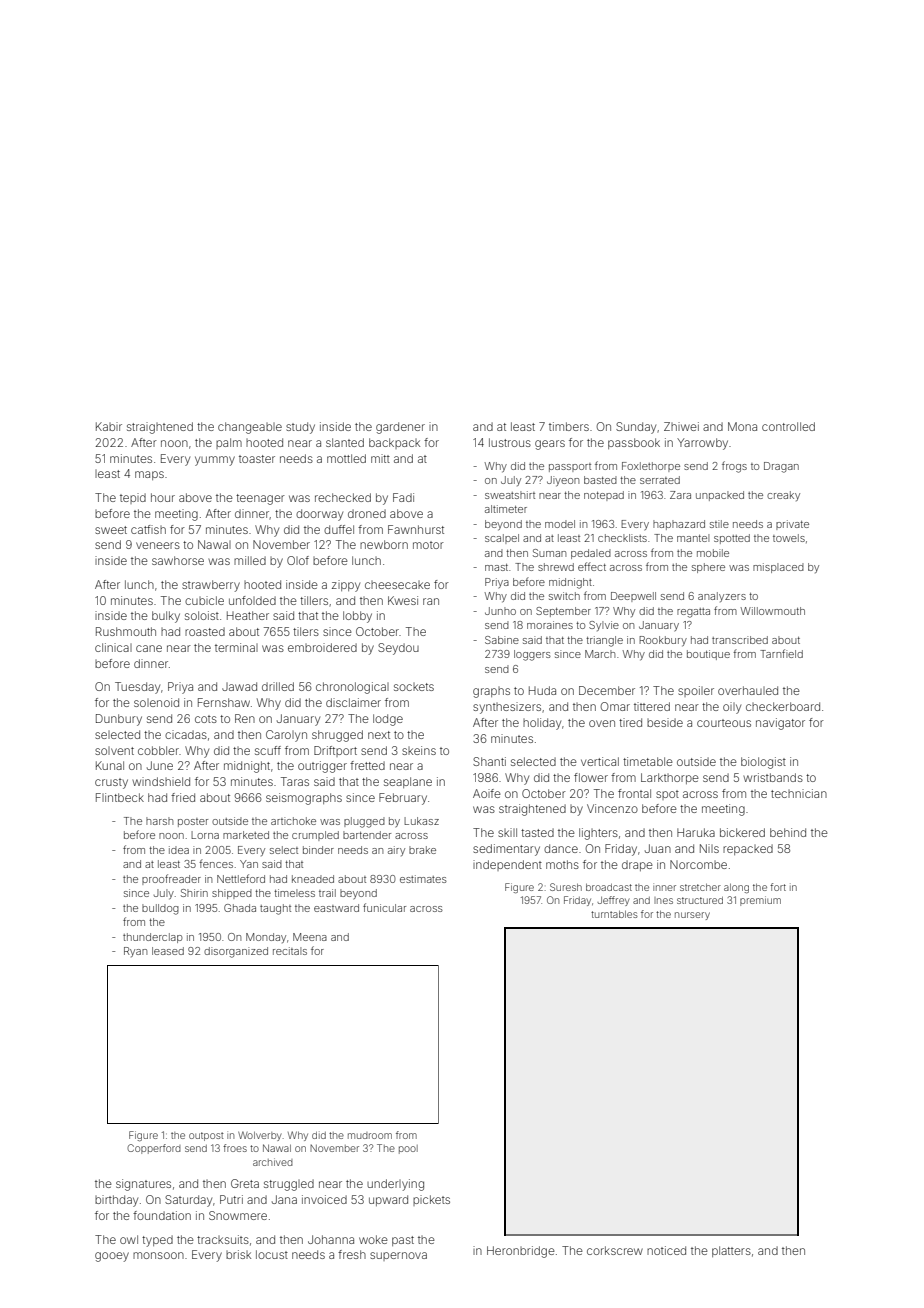  What do you see at coordinates (724, 723) in the document?
I see `courteous` at bounding box center [724, 723].
